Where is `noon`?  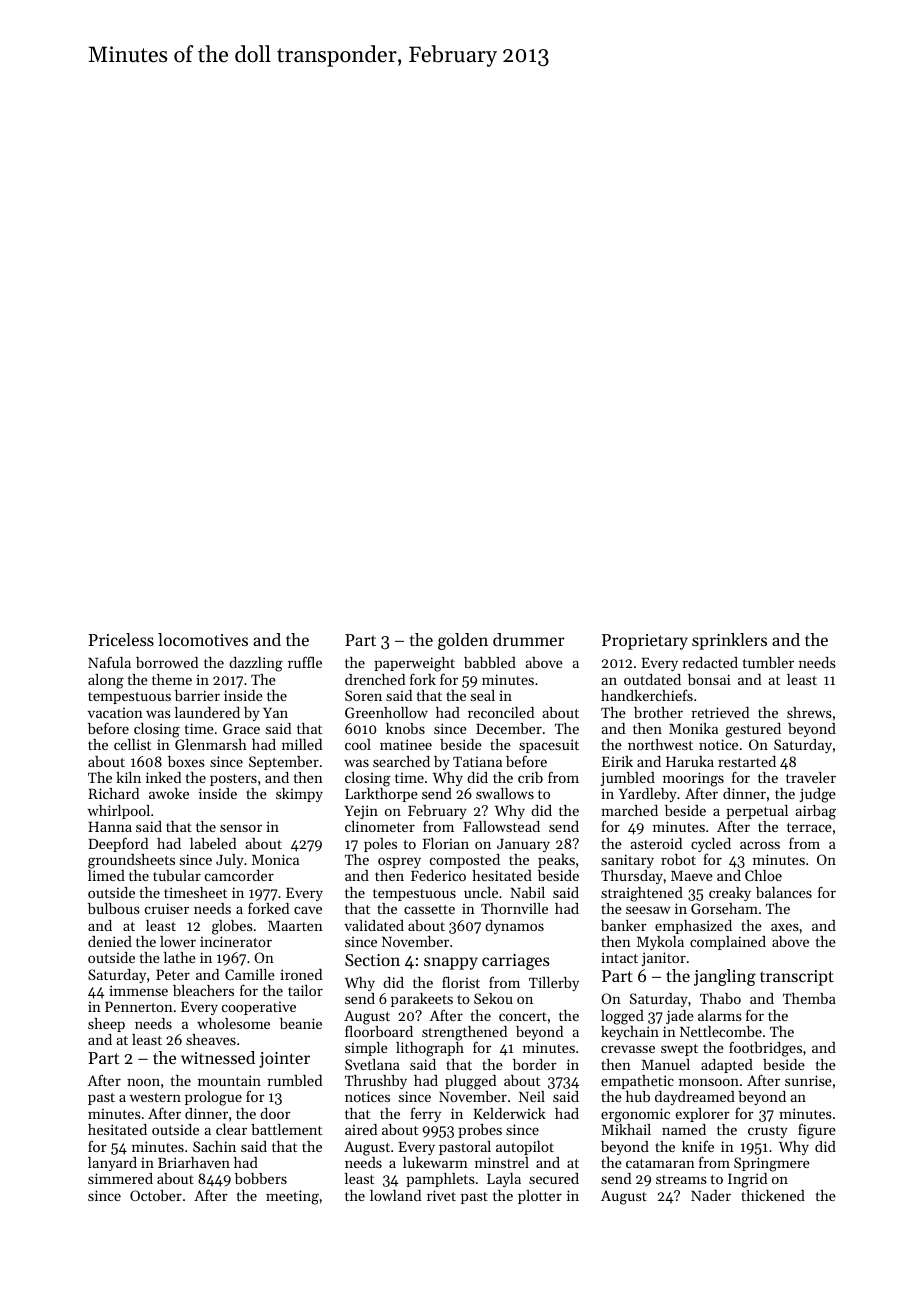 noon is located at coordinates (143, 1082).
